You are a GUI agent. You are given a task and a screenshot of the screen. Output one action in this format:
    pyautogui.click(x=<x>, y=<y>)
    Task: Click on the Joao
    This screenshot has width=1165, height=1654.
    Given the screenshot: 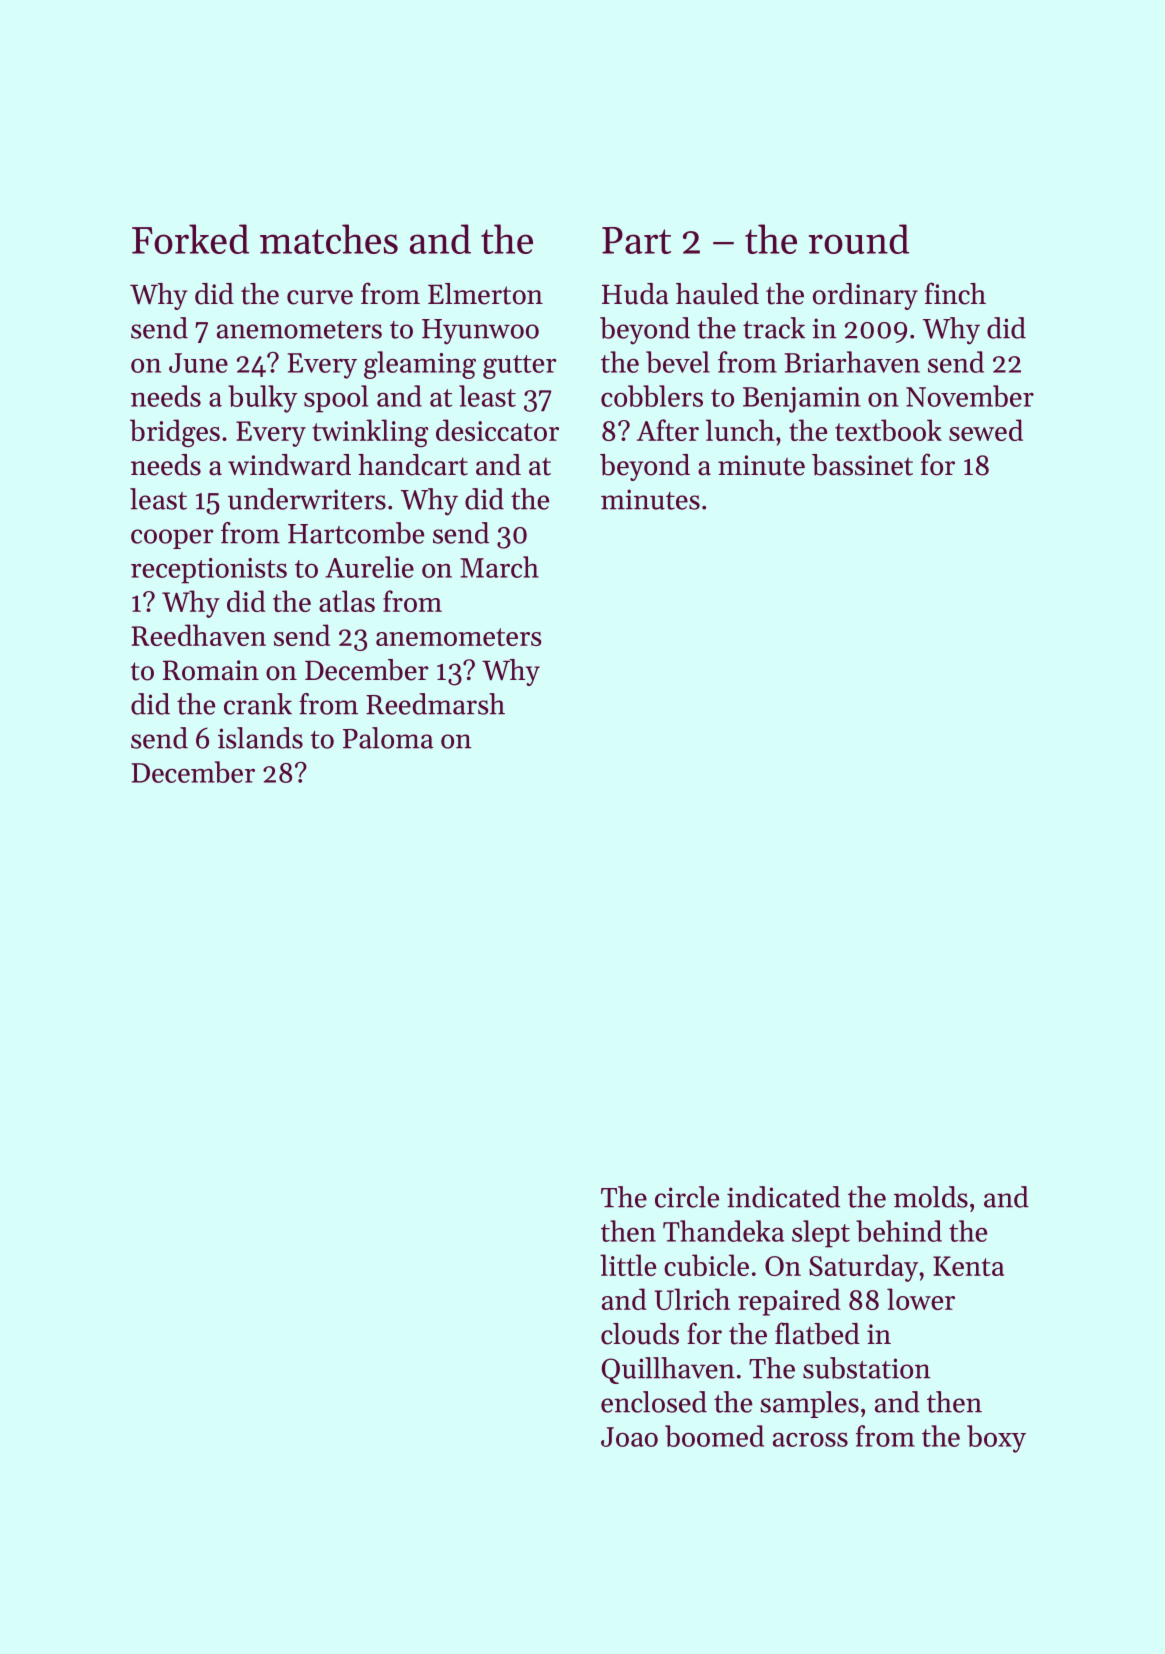 What is the action you would take?
    pyautogui.click(x=629, y=1437)
